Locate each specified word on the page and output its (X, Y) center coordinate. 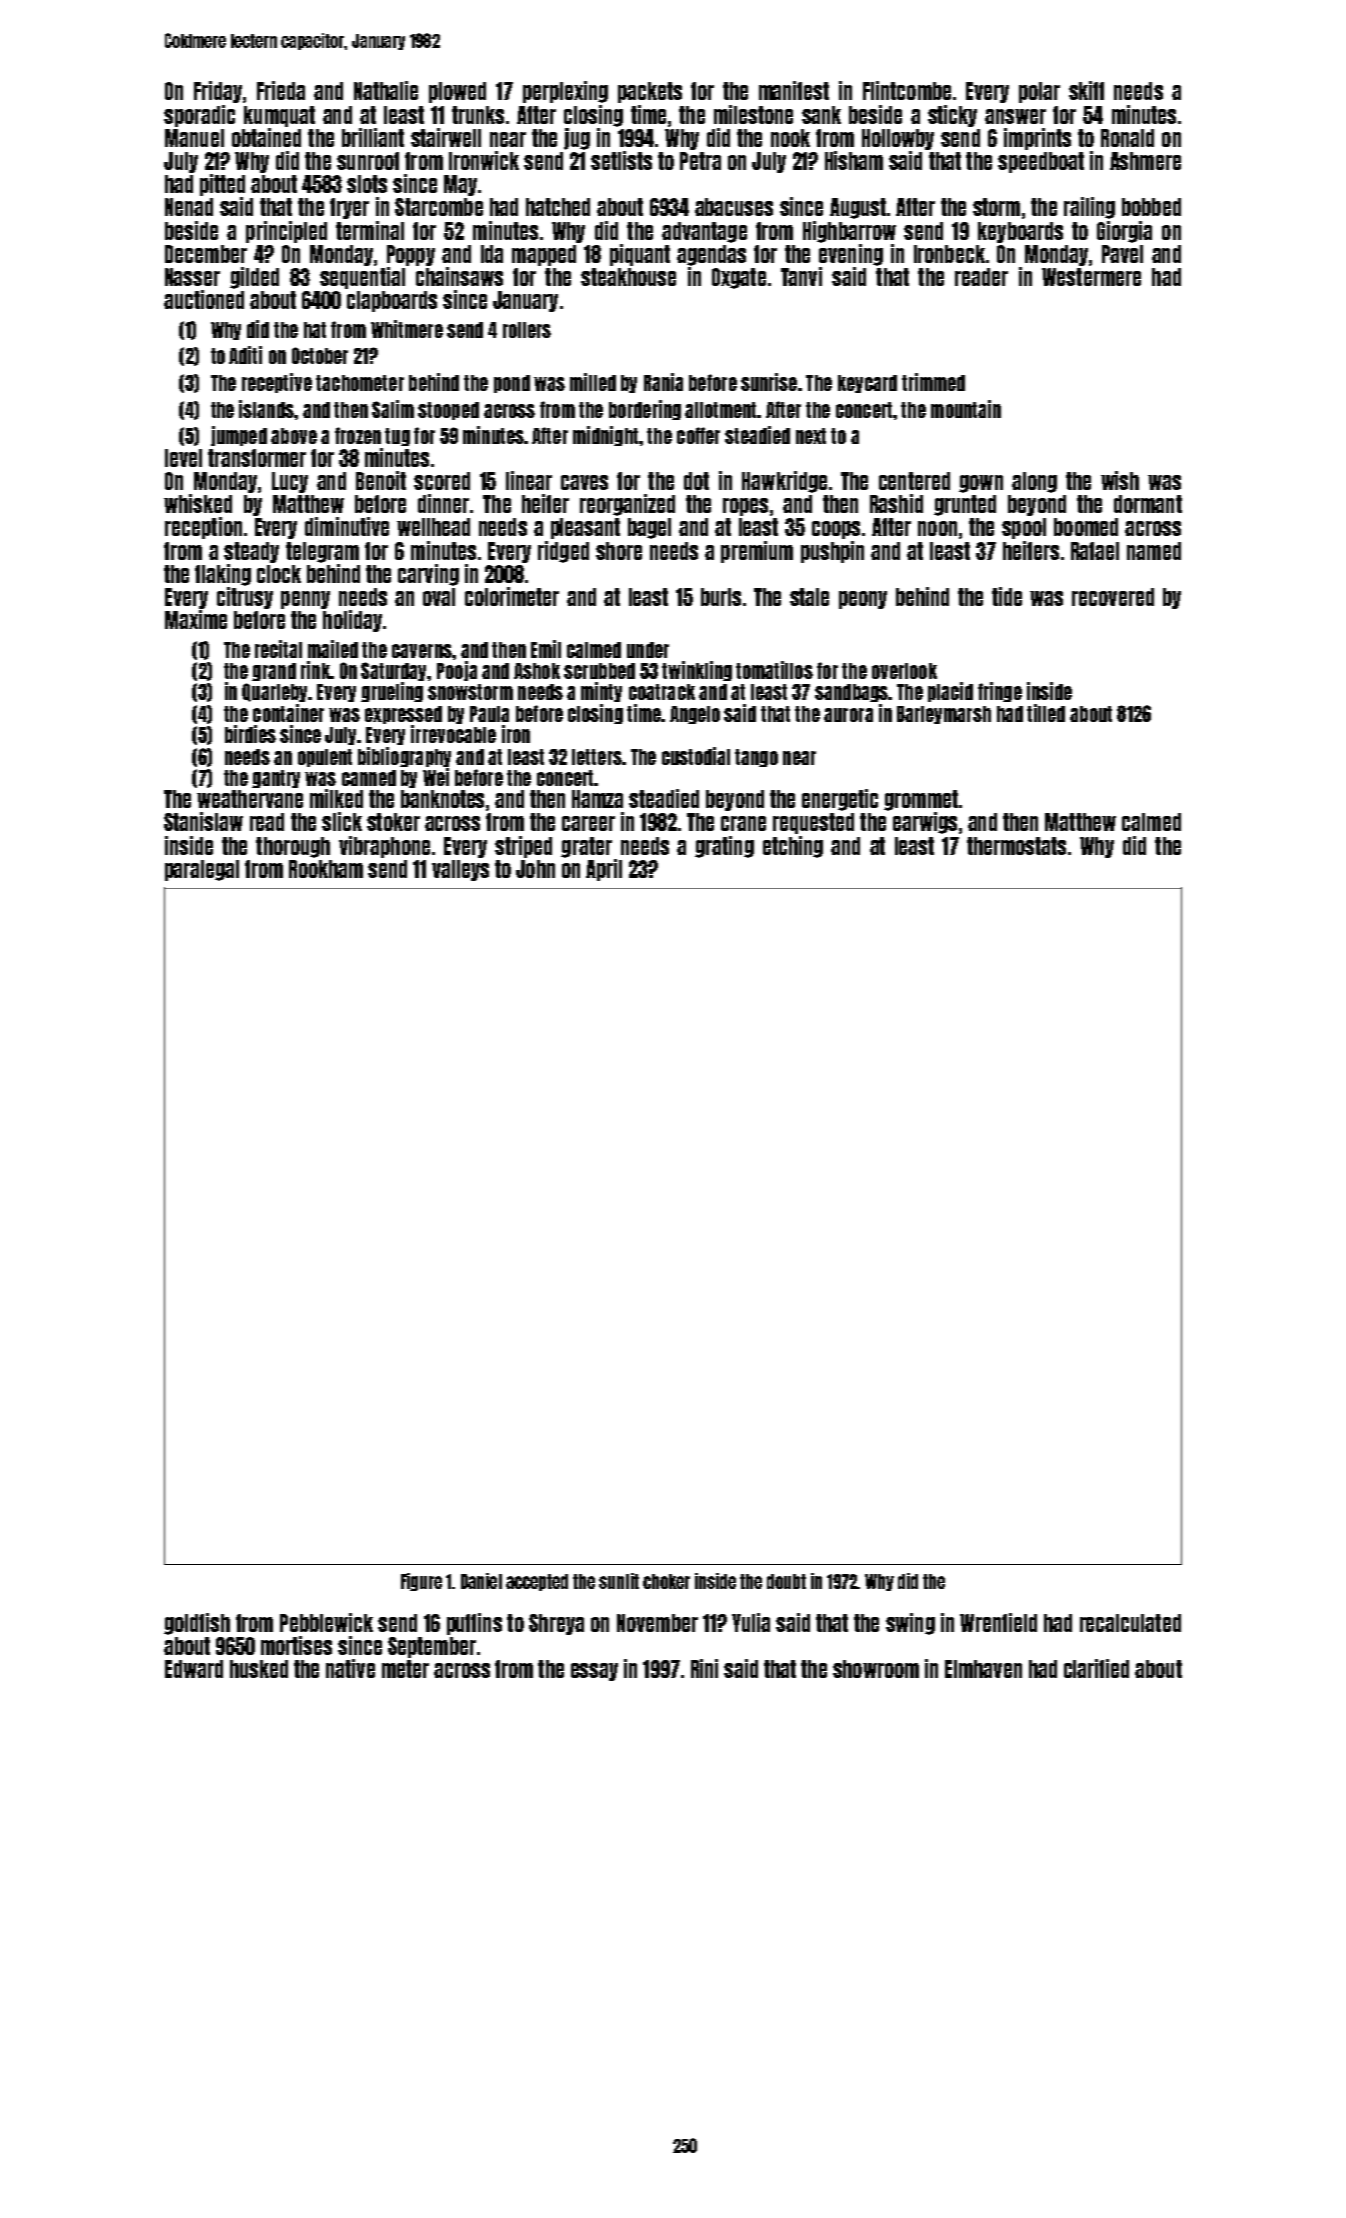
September (432, 1647)
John (535, 869)
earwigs (925, 823)
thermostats (1016, 846)
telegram (322, 552)
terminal (370, 230)
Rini (704, 1668)
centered (914, 481)
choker (666, 1581)
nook (790, 138)
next (811, 436)
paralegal (202, 870)
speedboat (1041, 162)
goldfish (197, 1624)
